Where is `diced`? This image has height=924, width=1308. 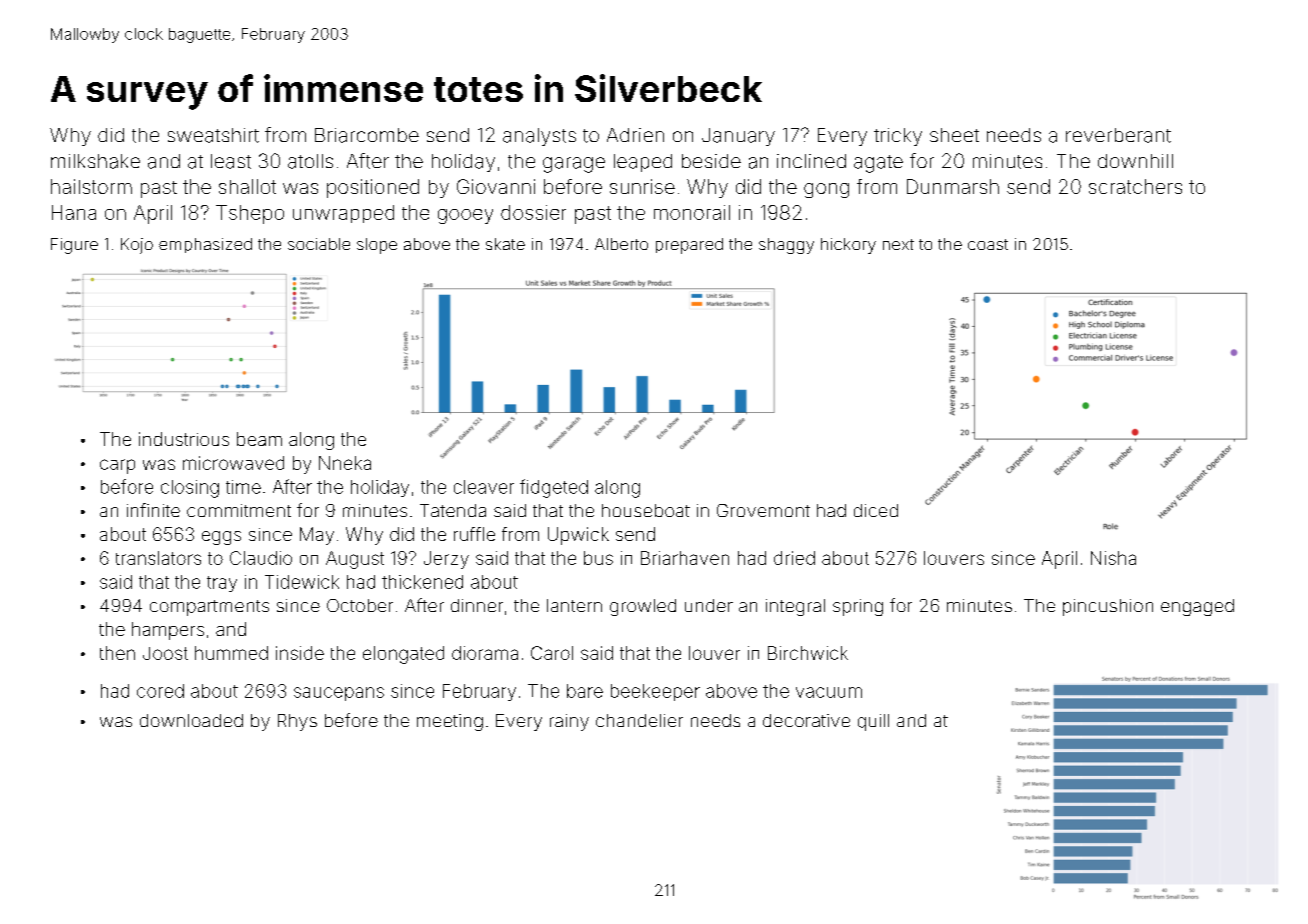
diced is located at coordinates (876, 510).
